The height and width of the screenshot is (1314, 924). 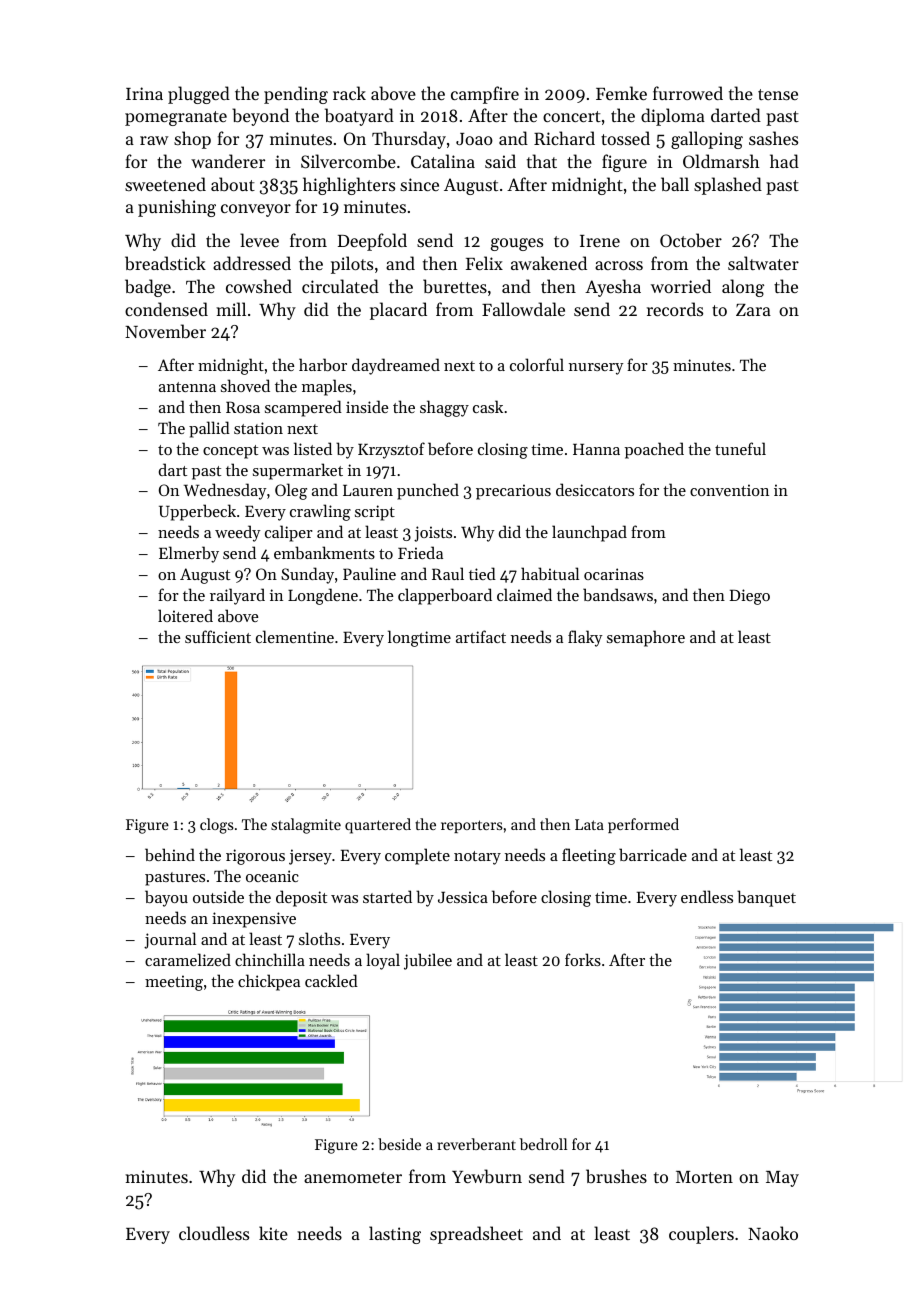 I want to click on had, so click(x=784, y=161).
